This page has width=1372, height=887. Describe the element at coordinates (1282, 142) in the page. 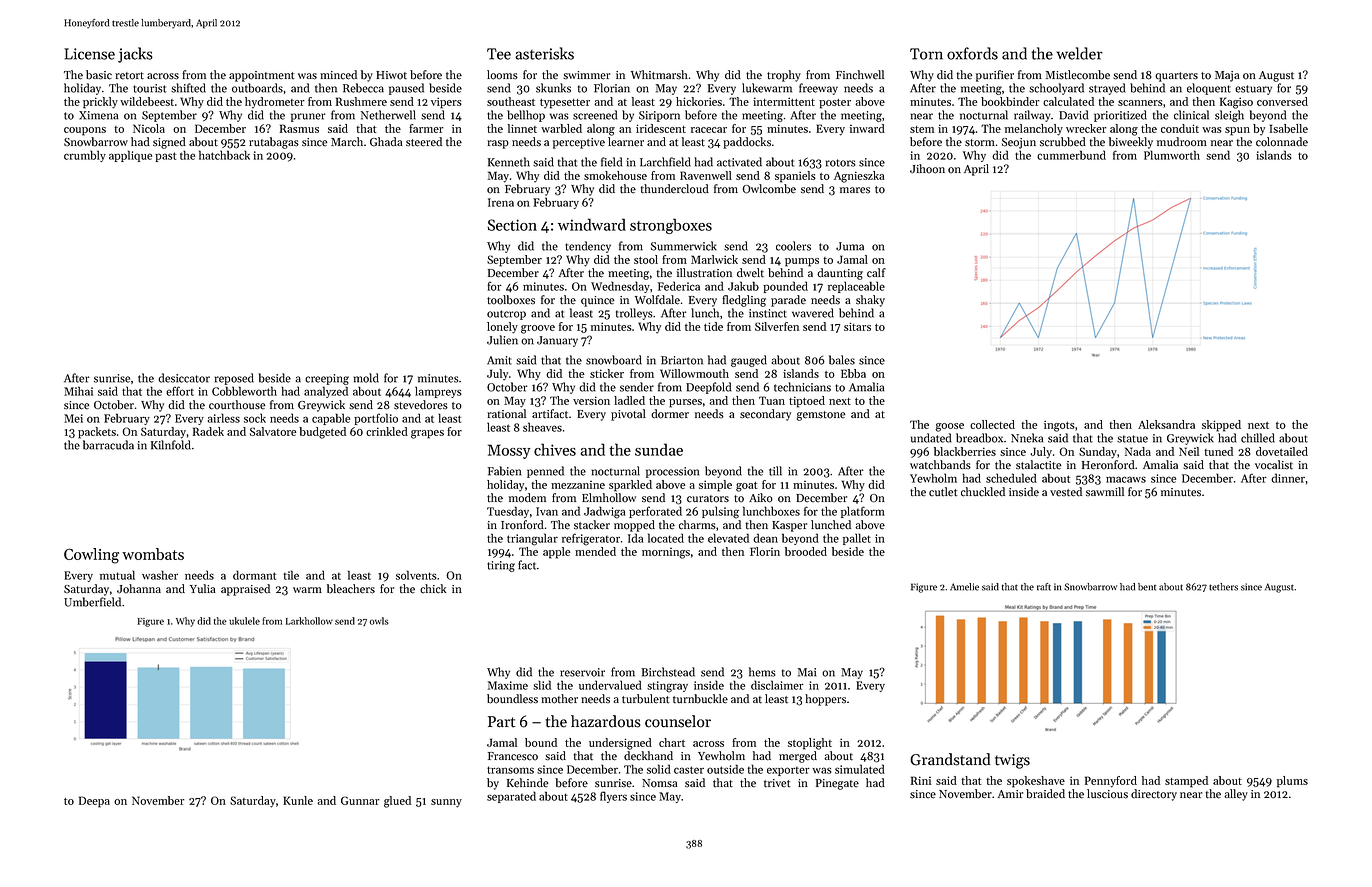

I see `colonnade` at that location.
